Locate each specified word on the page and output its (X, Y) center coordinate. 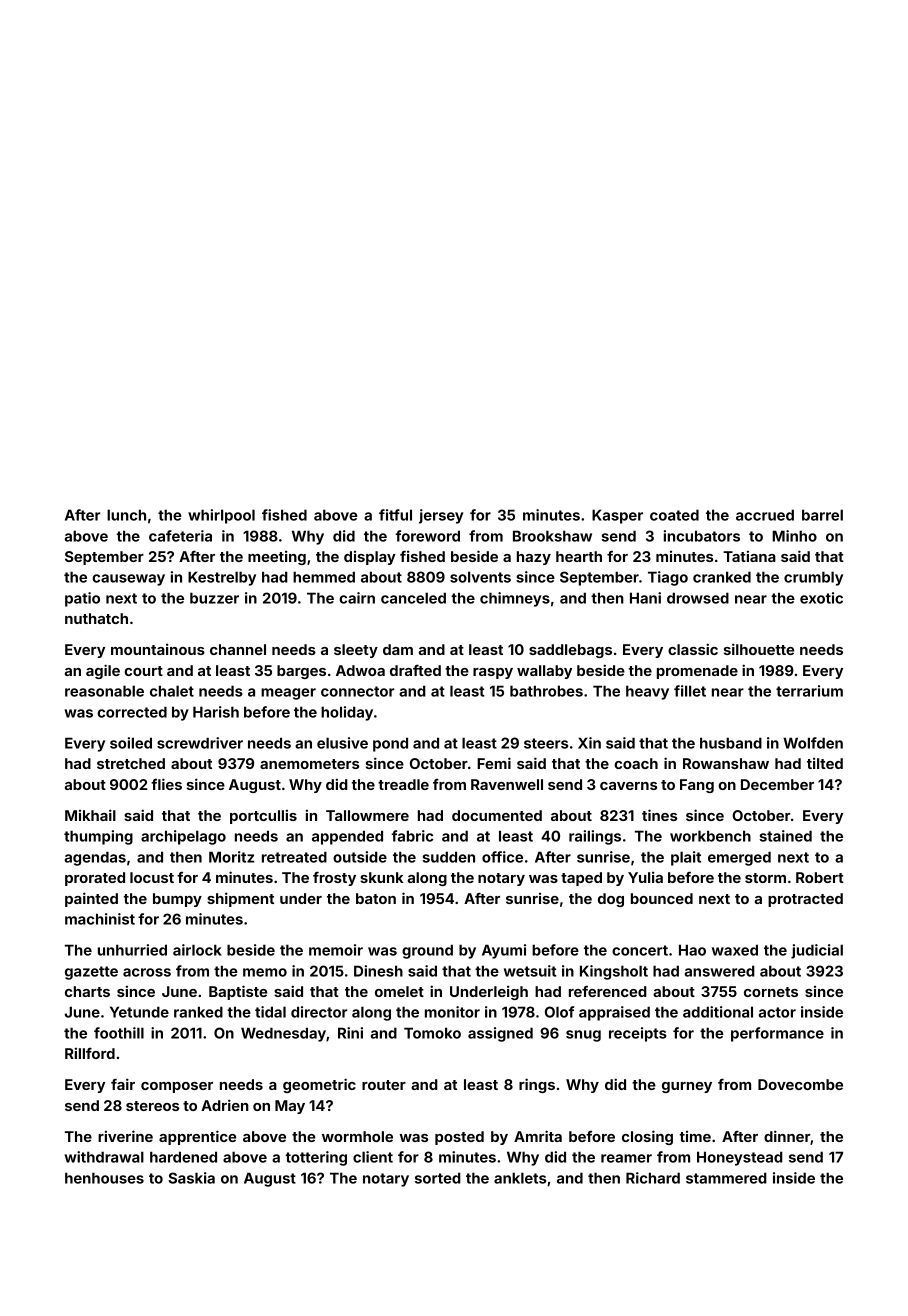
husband (731, 743)
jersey (441, 516)
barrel (822, 515)
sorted (438, 1178)
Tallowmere (367, 815)
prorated (95, 879)
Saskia (191, 1178)
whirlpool (221, 516)
